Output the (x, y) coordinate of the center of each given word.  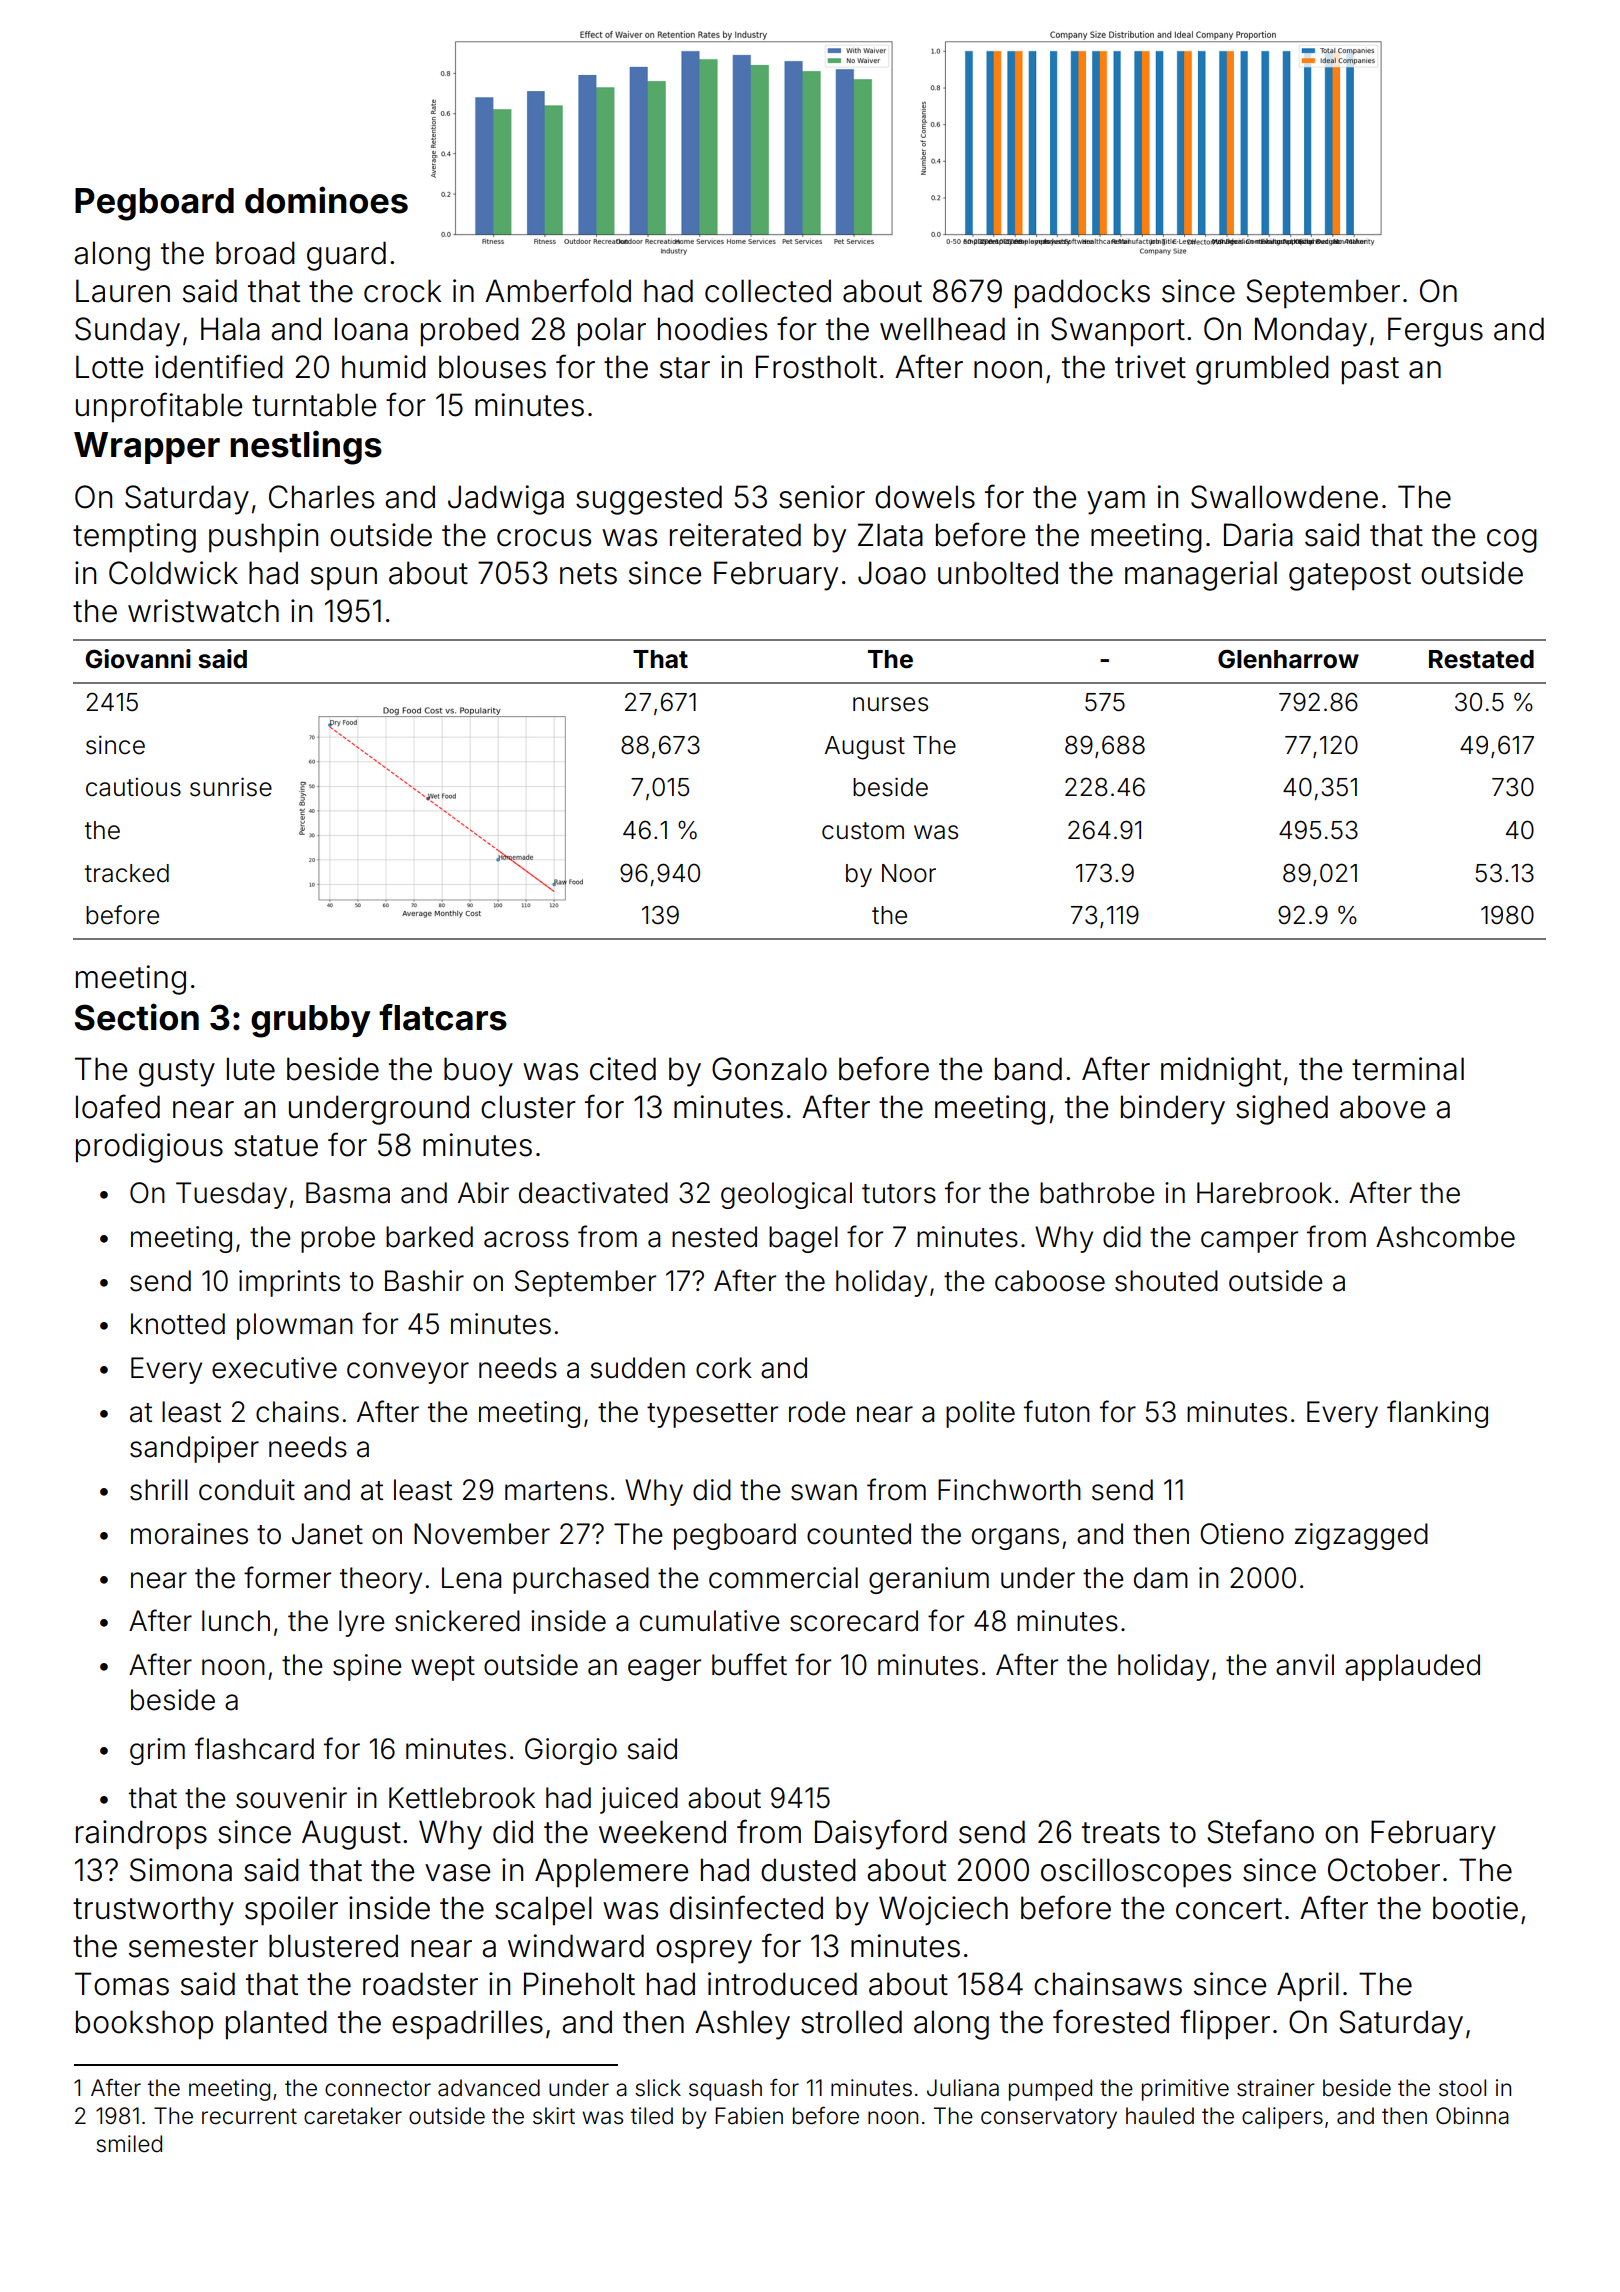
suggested (649, 500)
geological (786, 1195)
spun (344, 579)
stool (1462, 2088)
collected (768, 291)
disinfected (746, 1907)
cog (1512, 541)
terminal (1408, 1069)
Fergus (1435, 332)
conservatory (1049, 2118)
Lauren (123, 291)
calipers (1282, 2118)
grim (157, 1751)
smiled (129, 2144)
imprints (289, 1283)
